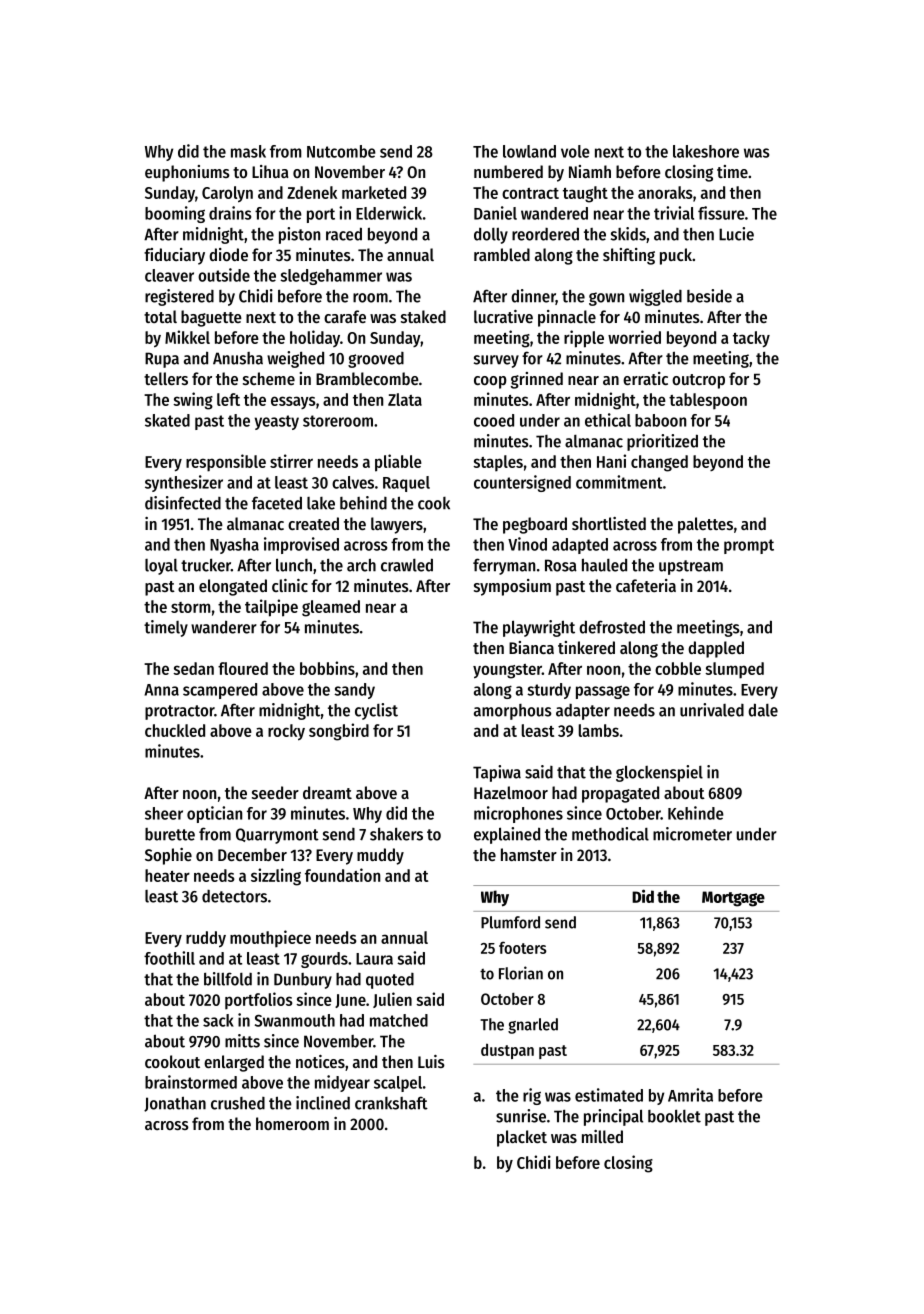 This document has width=924, height=1314. I want to click on pliable, so click(398, 463).
